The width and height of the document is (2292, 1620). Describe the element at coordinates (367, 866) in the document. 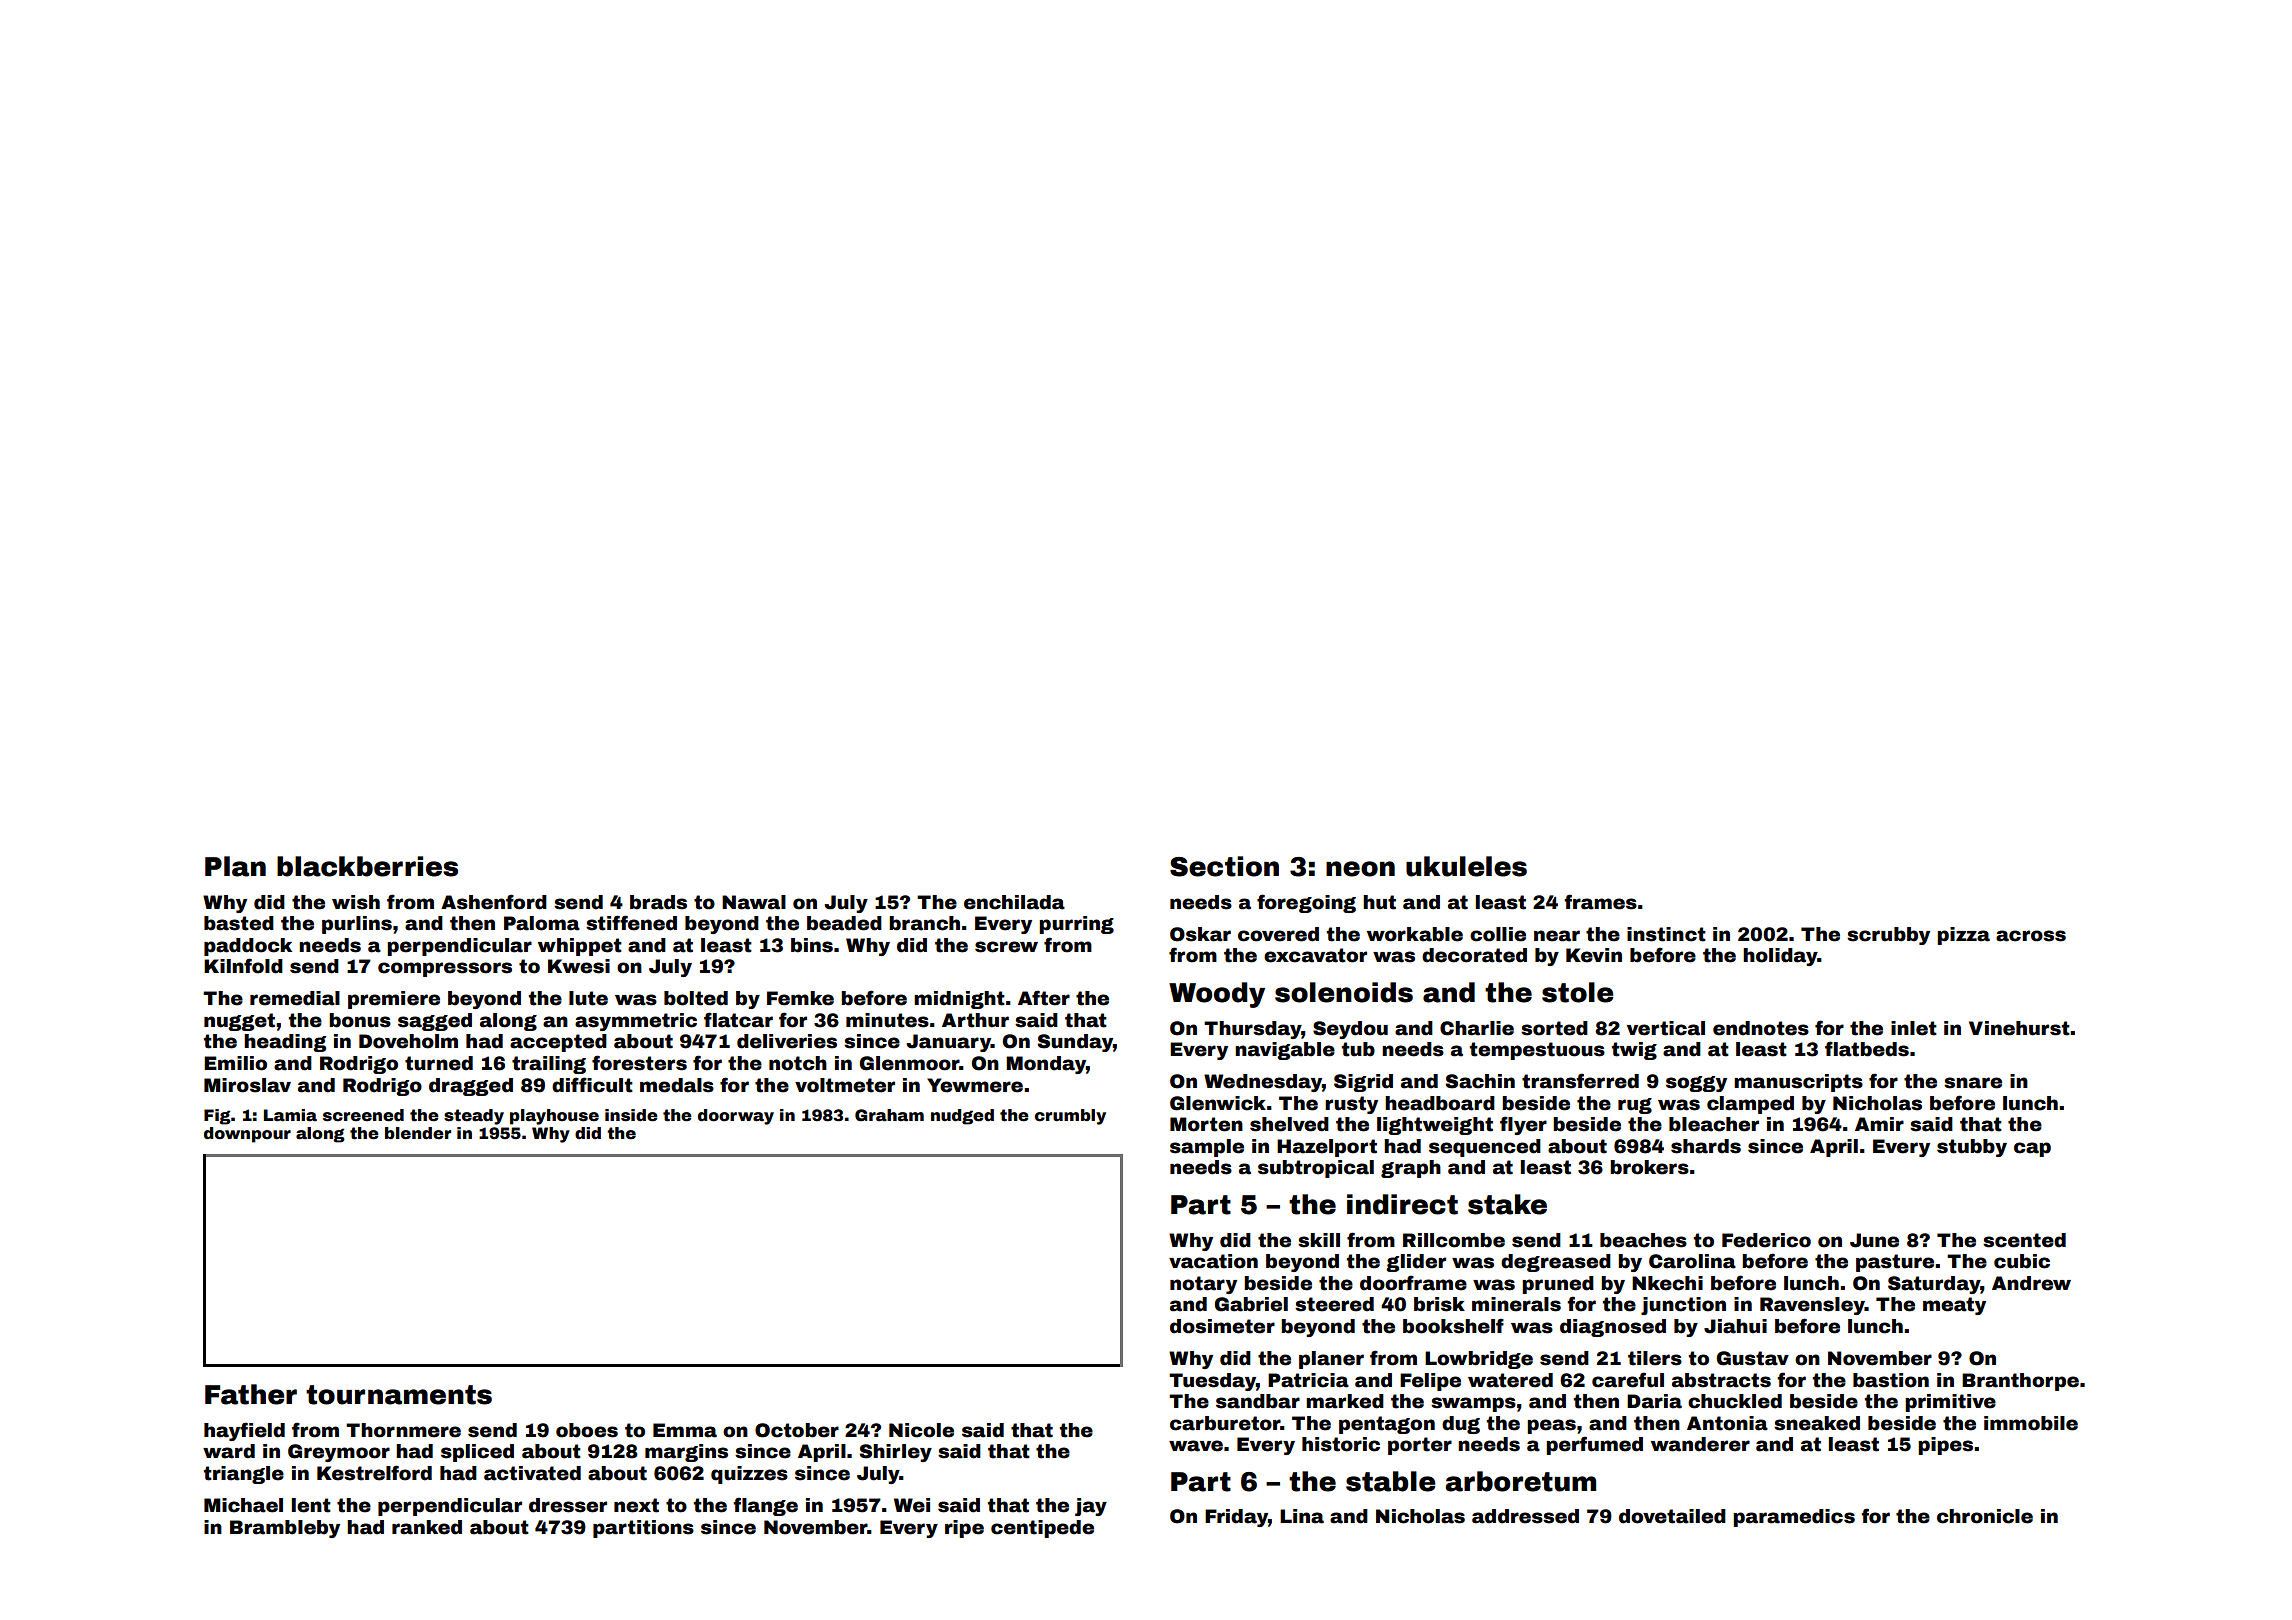

I see `blackberries` at that location.
